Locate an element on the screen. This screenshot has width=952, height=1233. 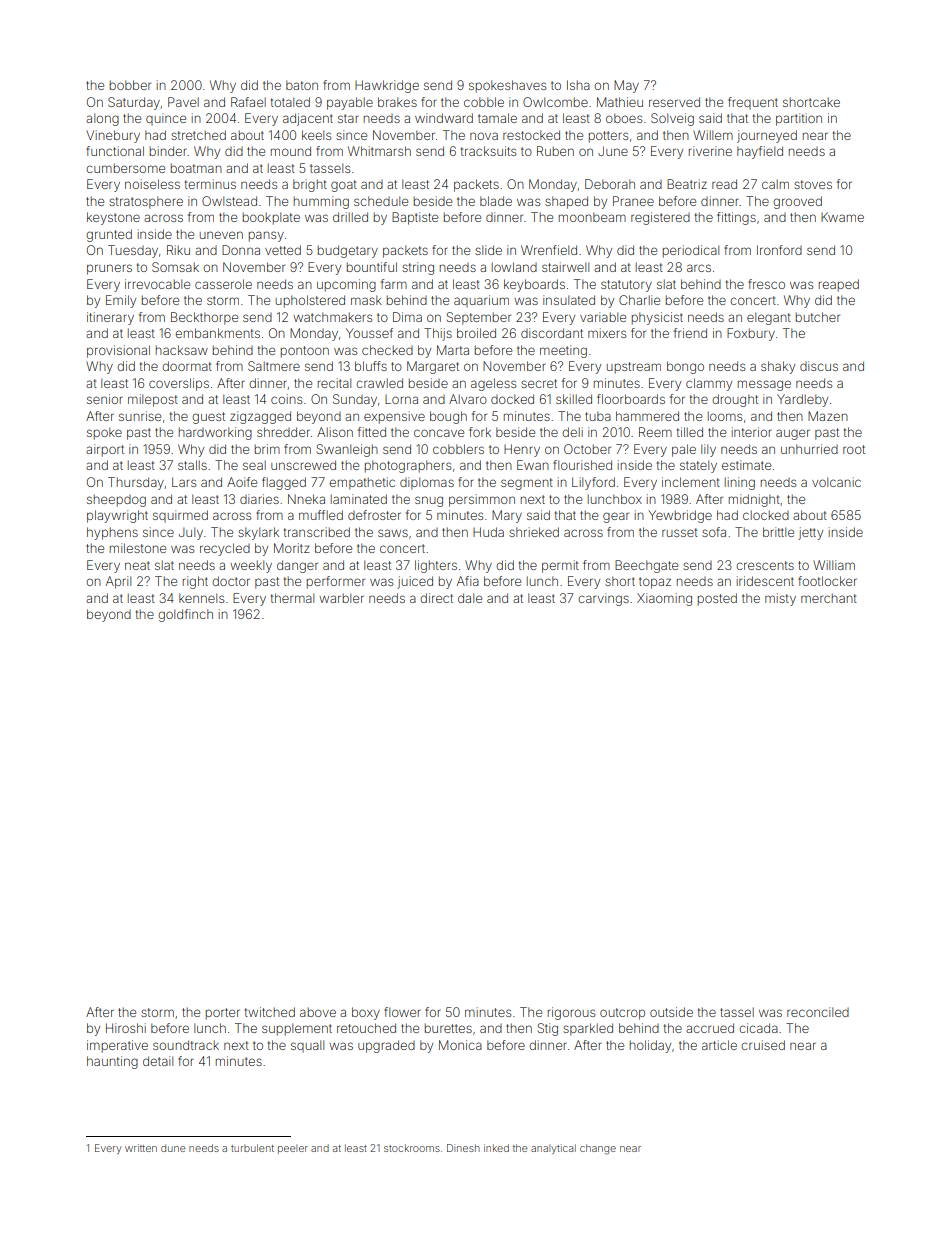
Hiroshi is located at coordinates (126, 1028).
